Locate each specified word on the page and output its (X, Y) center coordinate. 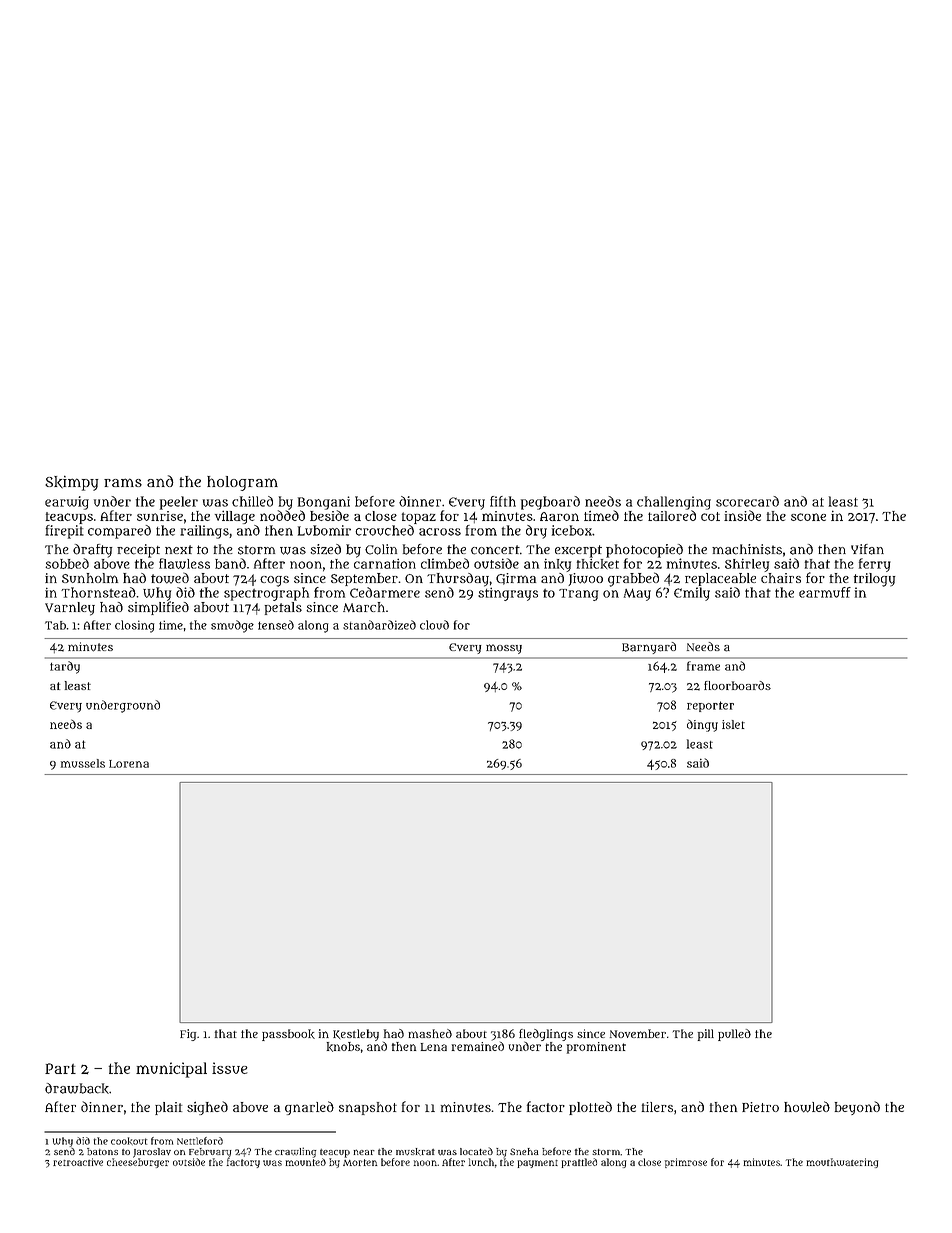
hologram (242, 483)
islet (733, 724)
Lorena (129, 764)
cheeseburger (138, 1163)
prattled (579, 1163)
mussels (83, 763)
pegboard (550, 503)
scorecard (747, 501)
